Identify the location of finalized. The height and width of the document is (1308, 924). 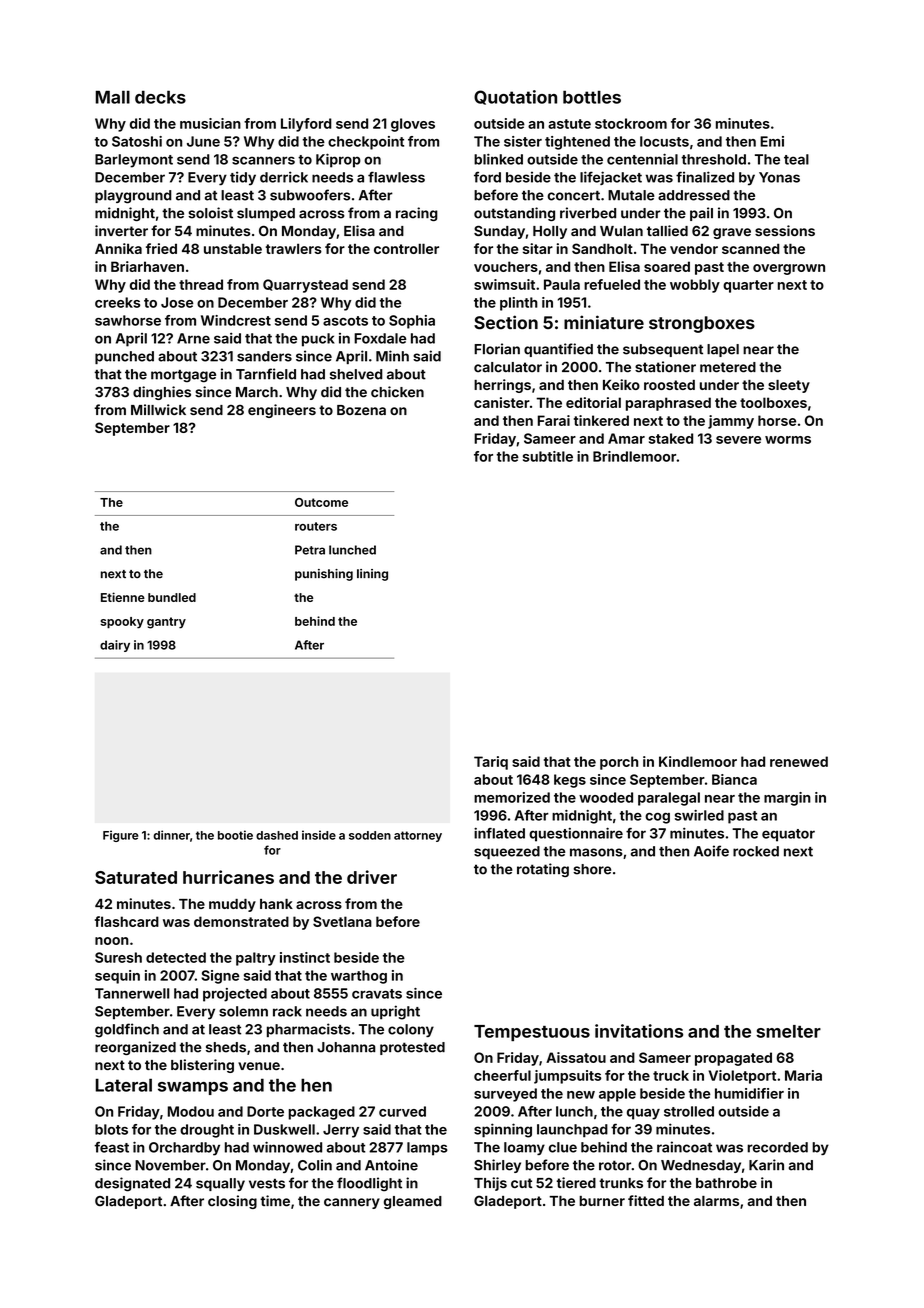
(705, 177).
